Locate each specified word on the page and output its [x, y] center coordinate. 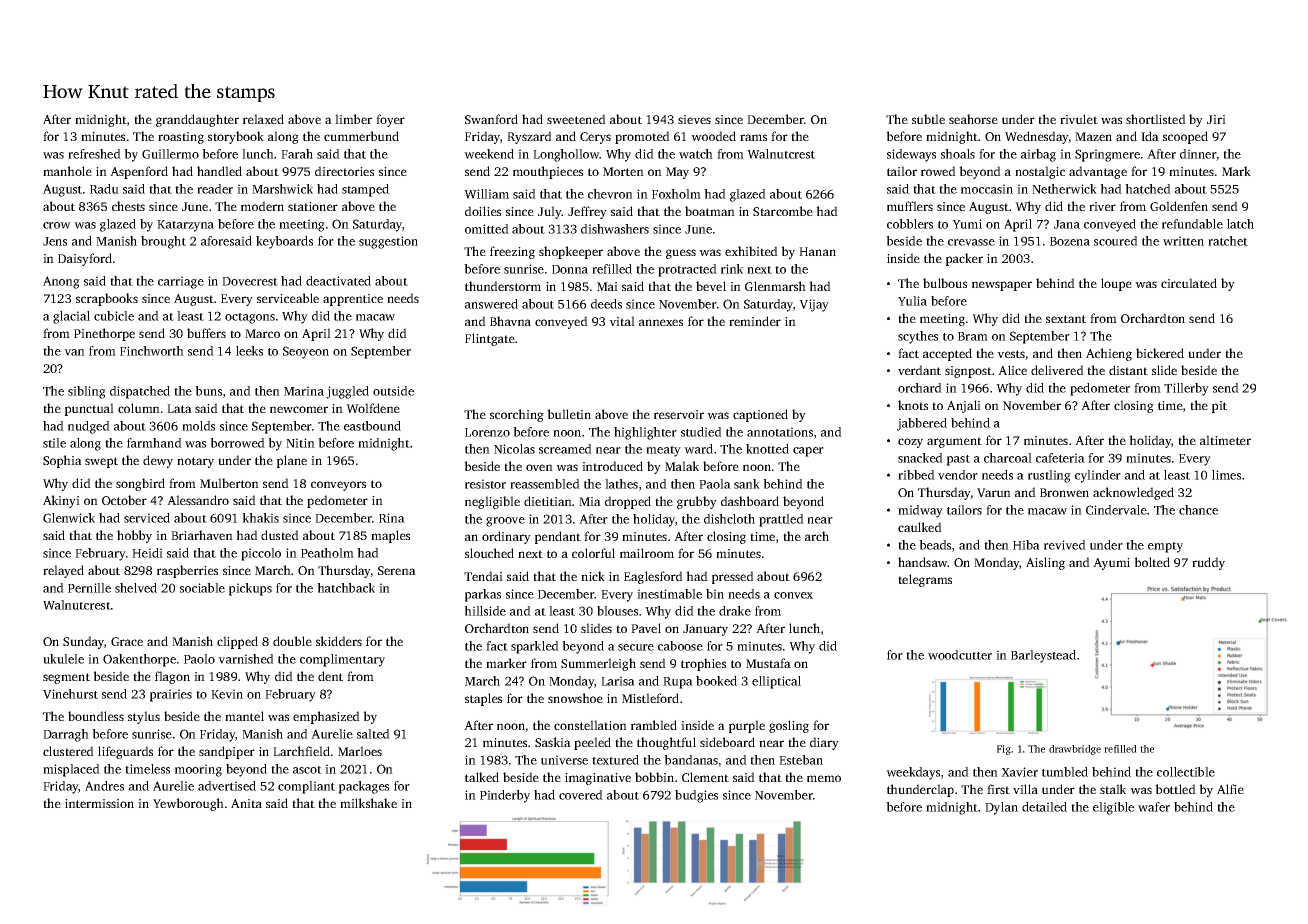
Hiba [1026, 545]
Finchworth [152, 351]
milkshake [368, 803]
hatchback [346, 588]
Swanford [491, 119]
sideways [911, 155]
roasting [181, 138]
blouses [617, 611]
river [1102, 206]
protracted [687, 270]
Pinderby [505, 796]
